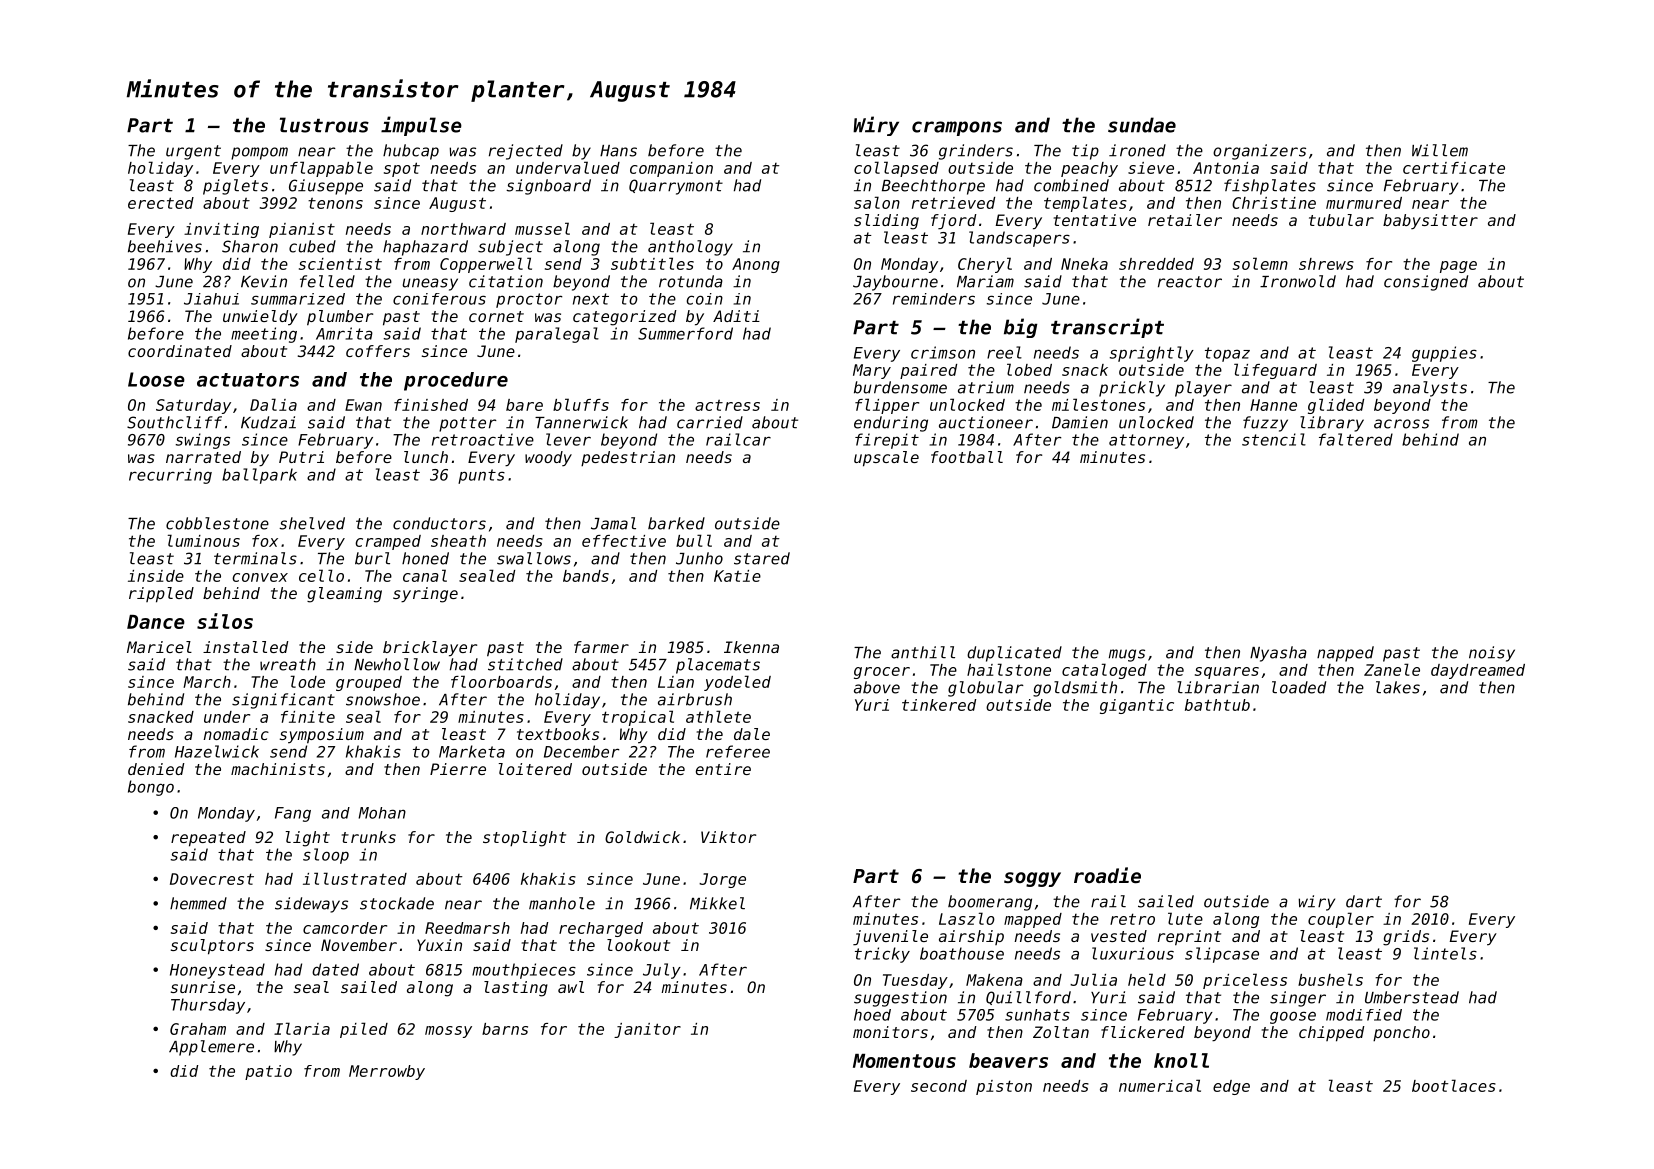 Image resolution: width=1654 pixels, height=1169 pixels. Describe the element at coordinates (193, 152) in the screenshot. I see `urgent` at that location.
